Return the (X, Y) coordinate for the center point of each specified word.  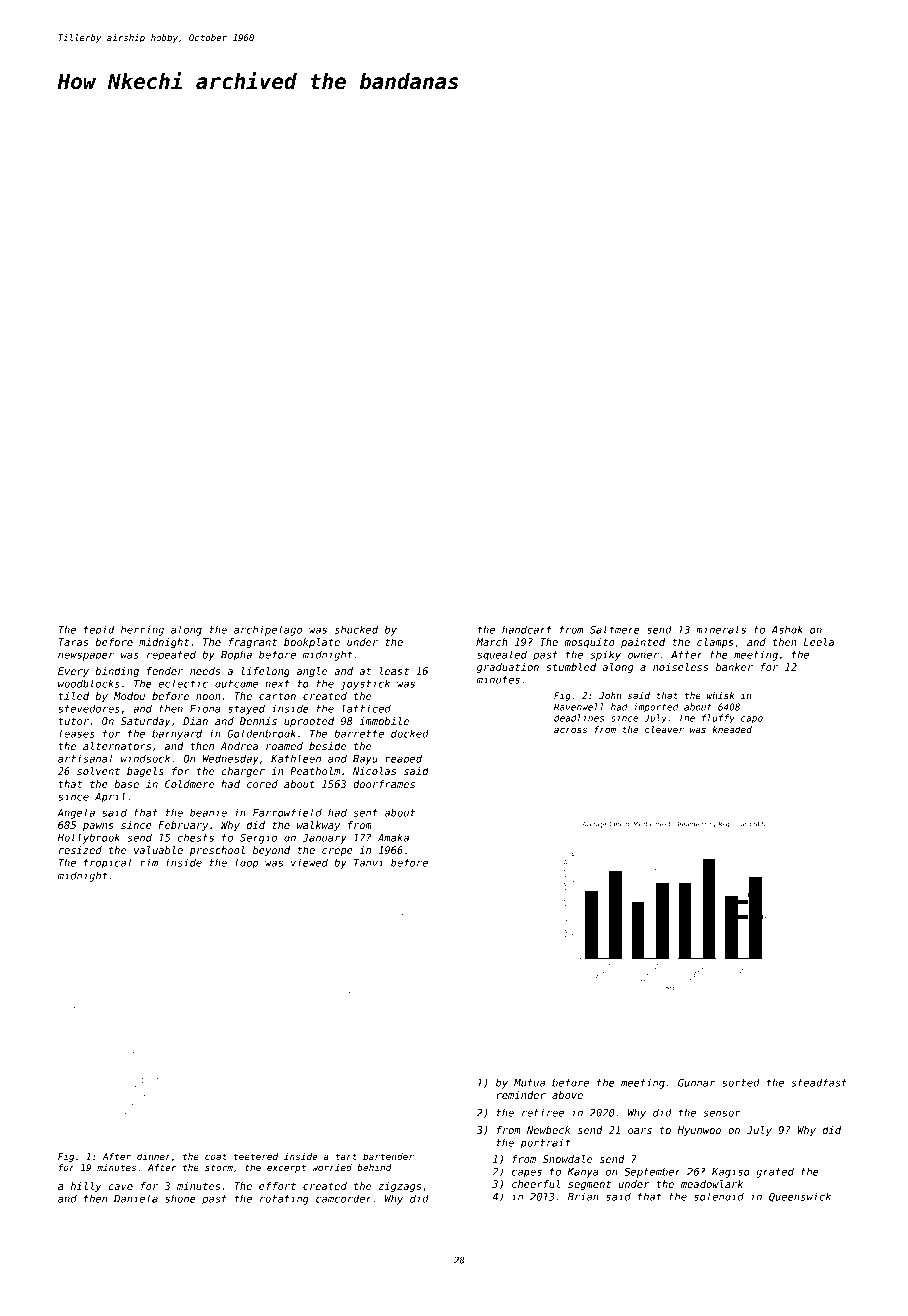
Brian (583, 1196)
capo (752, 720)
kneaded (732, 729)
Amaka (393, 837)
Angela (76, 813)
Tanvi (368, 862)
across (570, 730)
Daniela (136, 1198)
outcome (236, 684)
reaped (403, 759)
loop (247, 863)
